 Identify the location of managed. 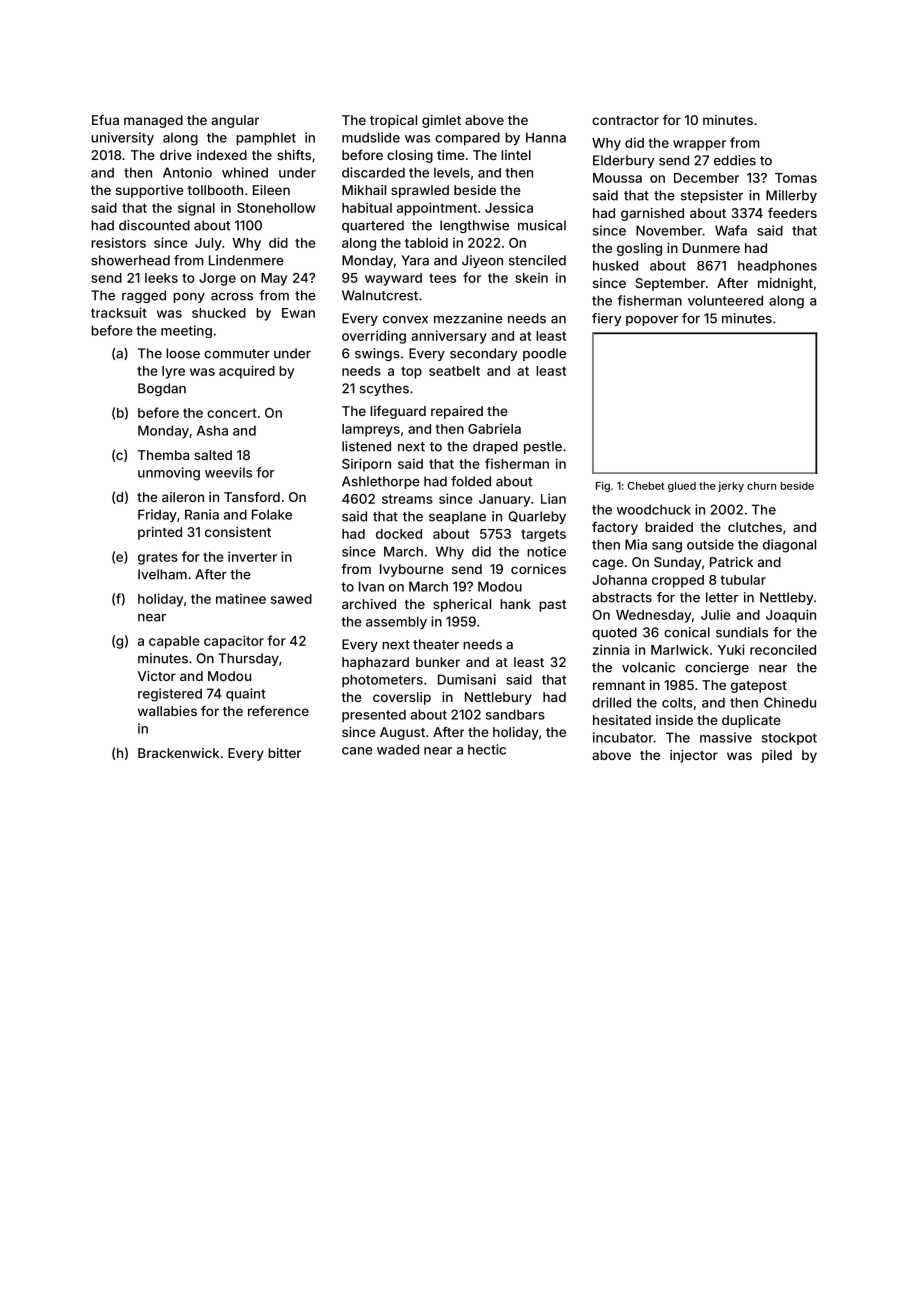
(153, 121).
